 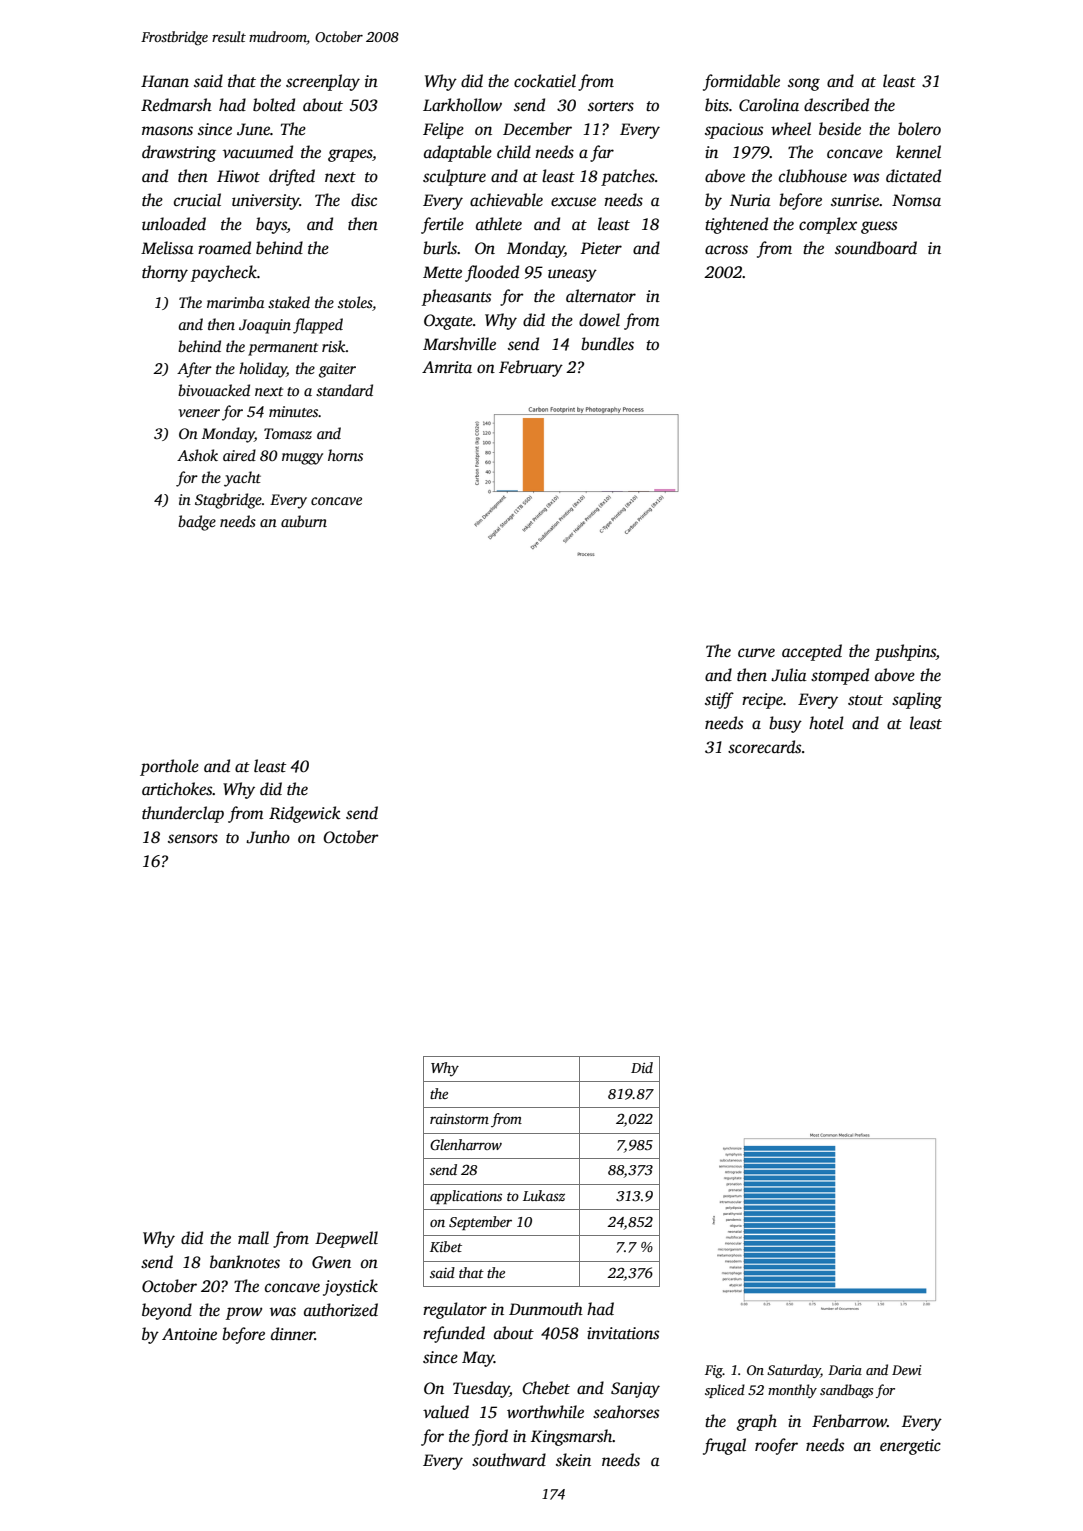 I want to click on rainstorm, so click(x=459, y=1119).
